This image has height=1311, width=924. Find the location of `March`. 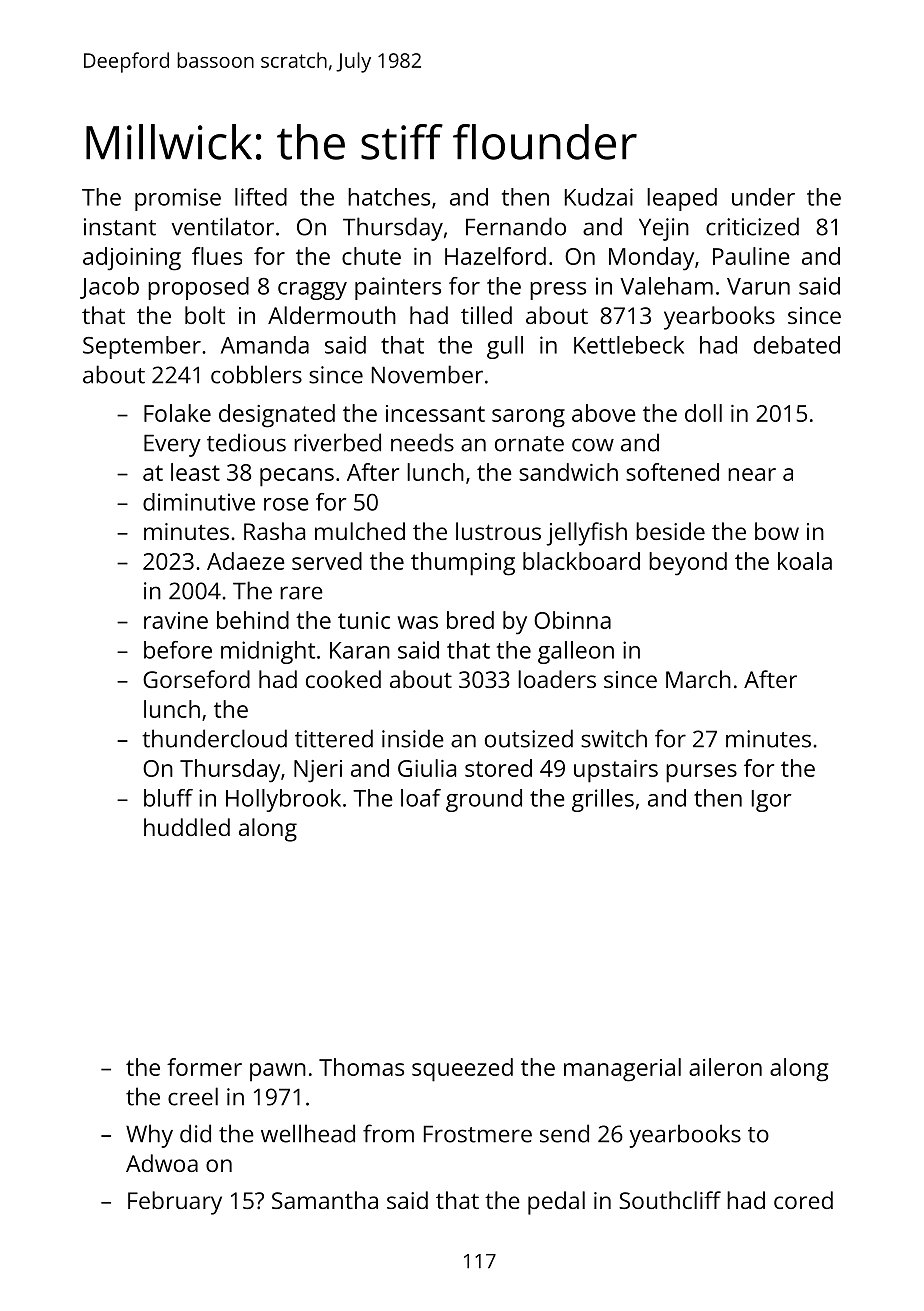

March is located at coordinates (698, 679).
